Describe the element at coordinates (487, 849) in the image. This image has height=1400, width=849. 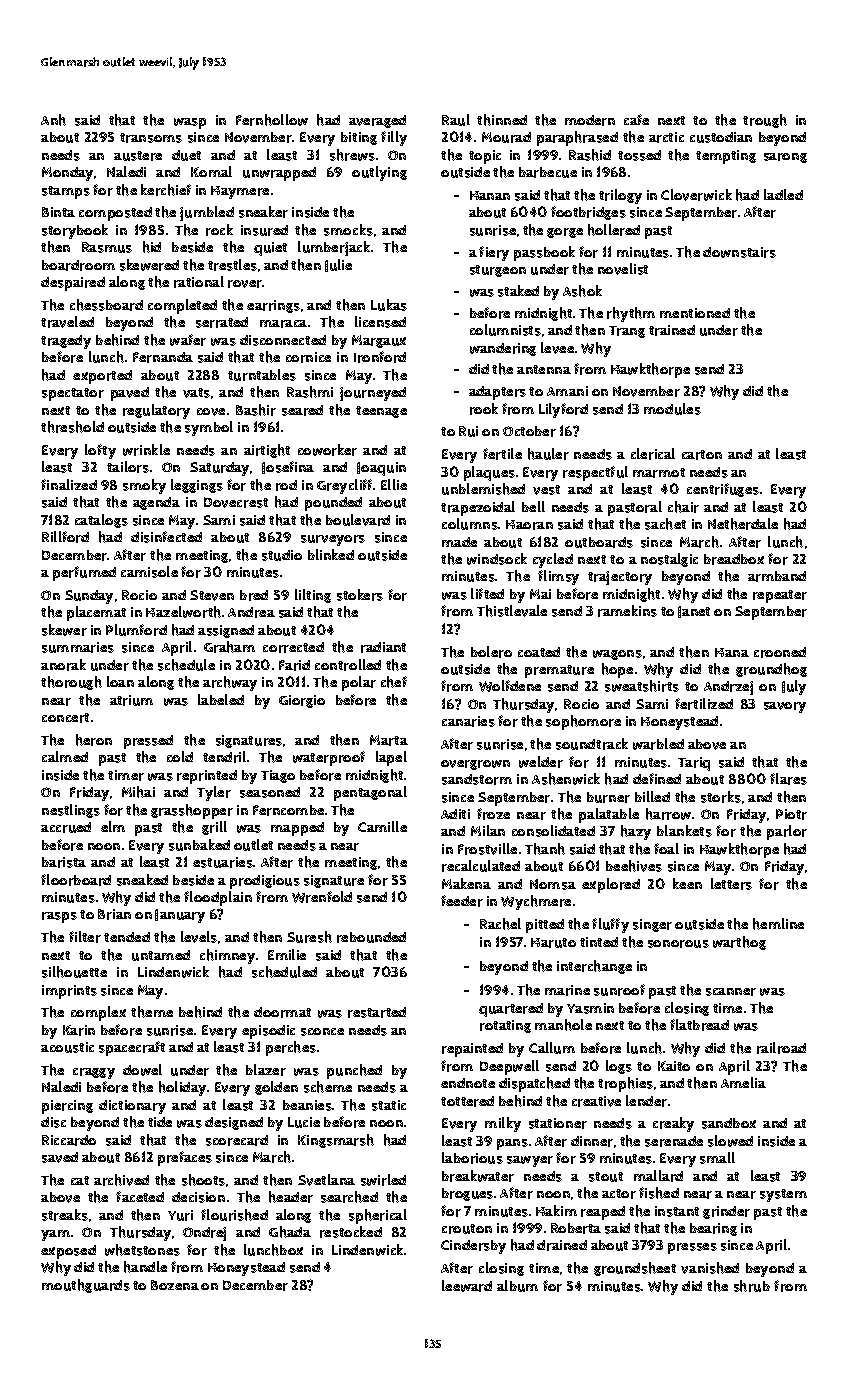
I see `Frostville` at that location.
